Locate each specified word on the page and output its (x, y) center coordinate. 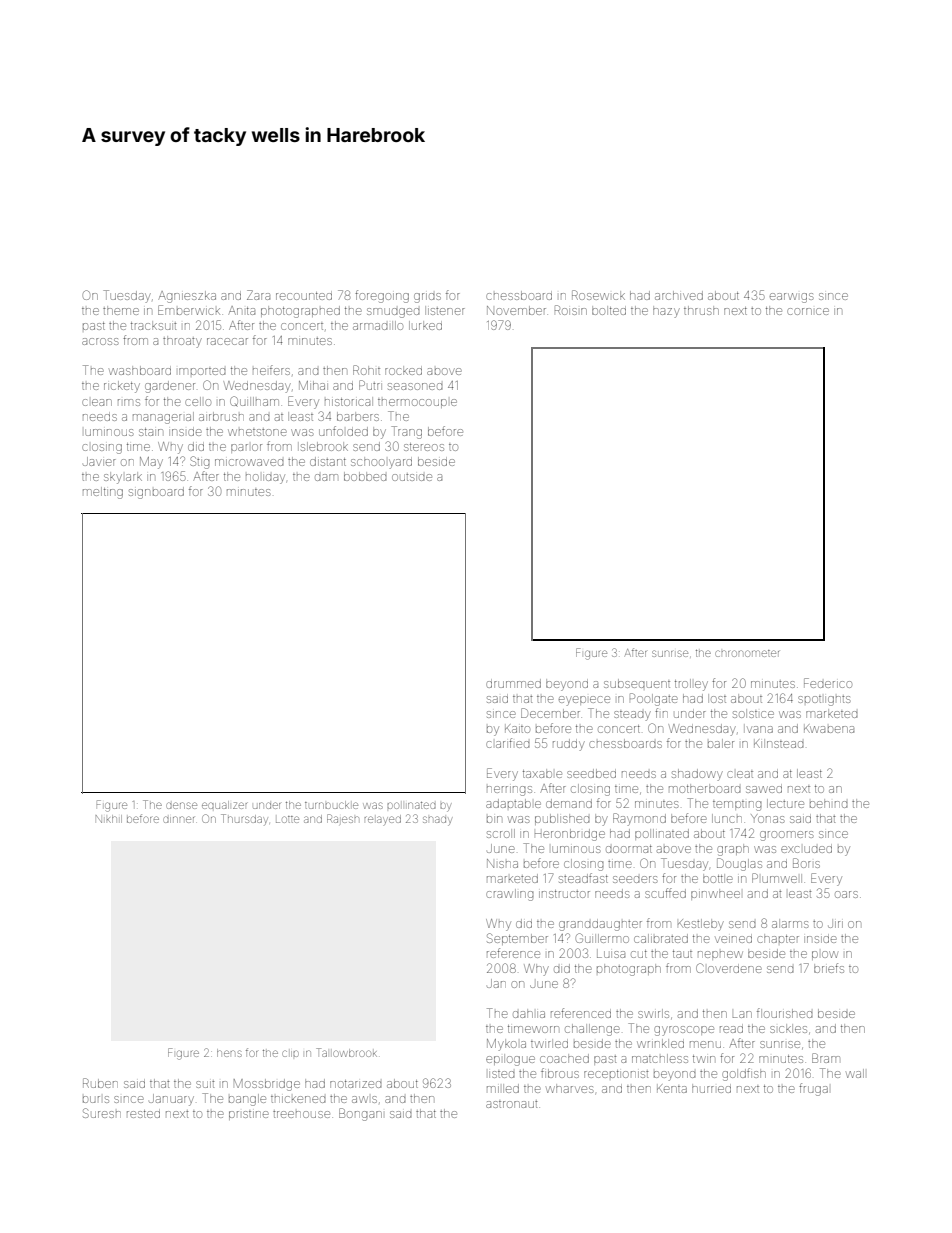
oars (846, 894)
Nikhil (109, 819)
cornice (808, 311)
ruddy (569, 745)
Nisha (502, 863)
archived (679, 295)
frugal (813, 1089)
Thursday (244, 819)
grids (427, 298)
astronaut (511, 1104)
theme (121, 310)
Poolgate (654, 699)
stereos (424, 447)
